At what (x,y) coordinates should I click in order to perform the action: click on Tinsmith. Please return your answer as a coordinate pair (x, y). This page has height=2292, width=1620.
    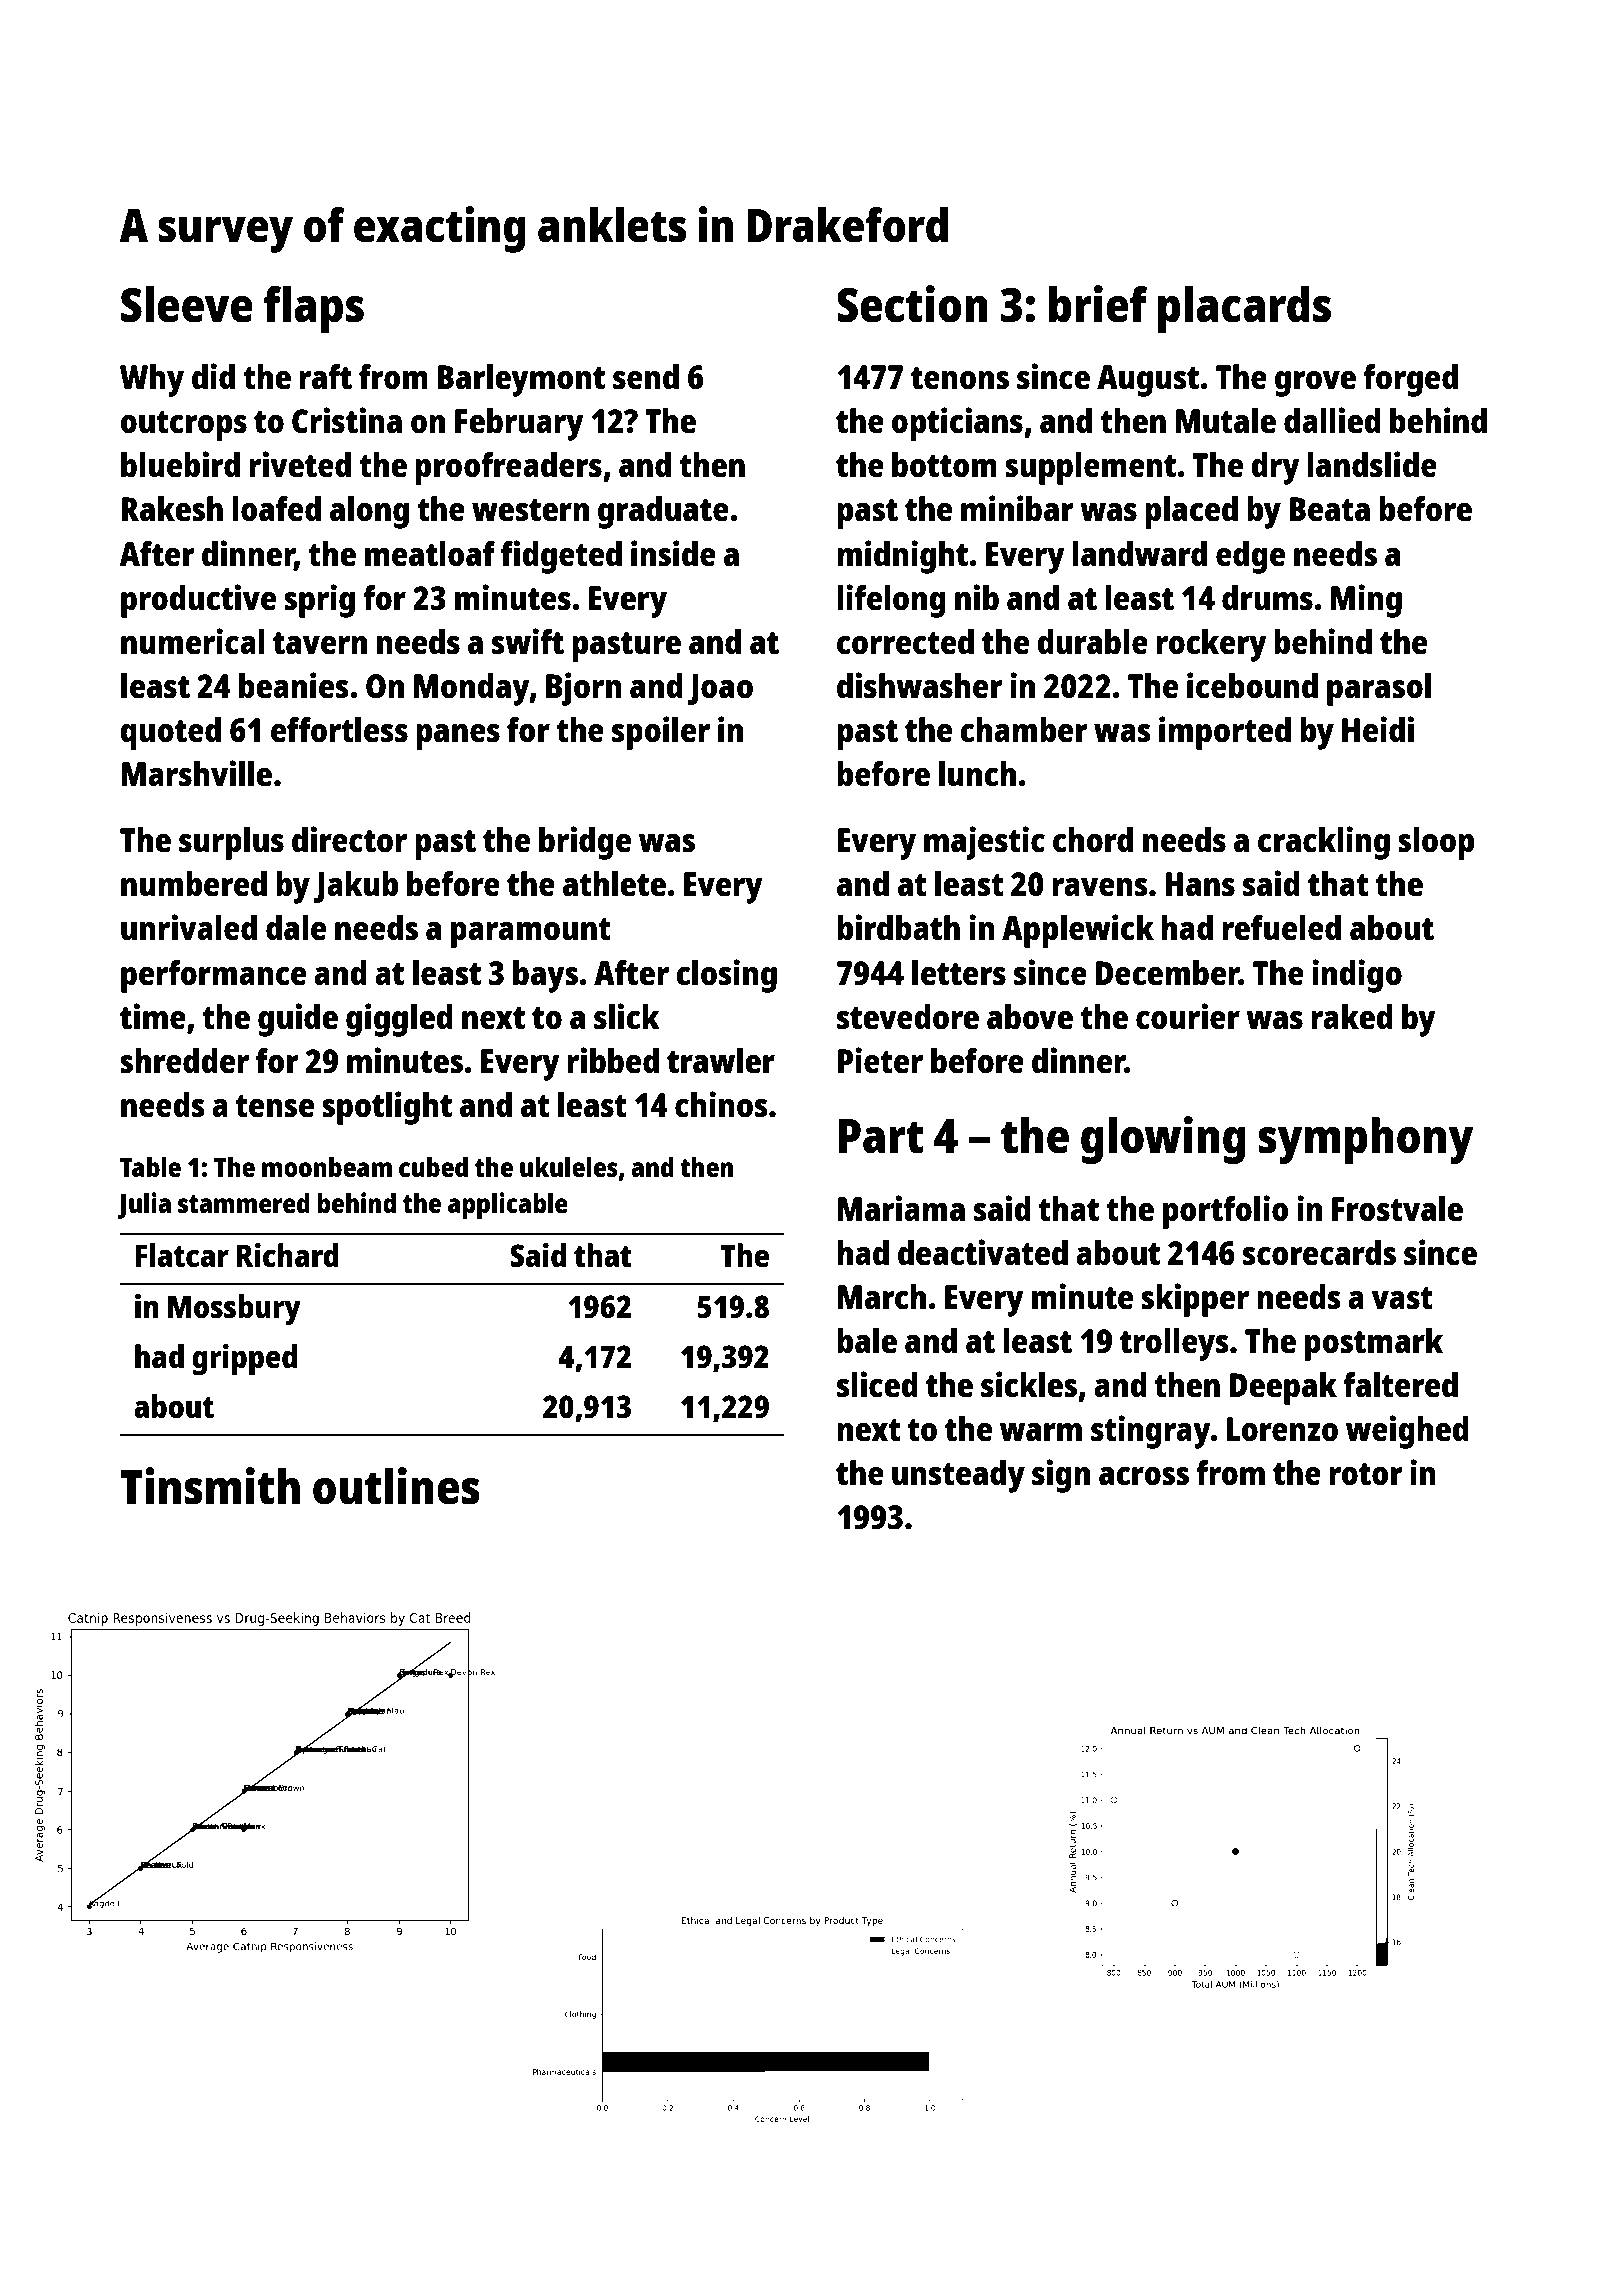
    Looking at the image, I should click on (210, 1486).
